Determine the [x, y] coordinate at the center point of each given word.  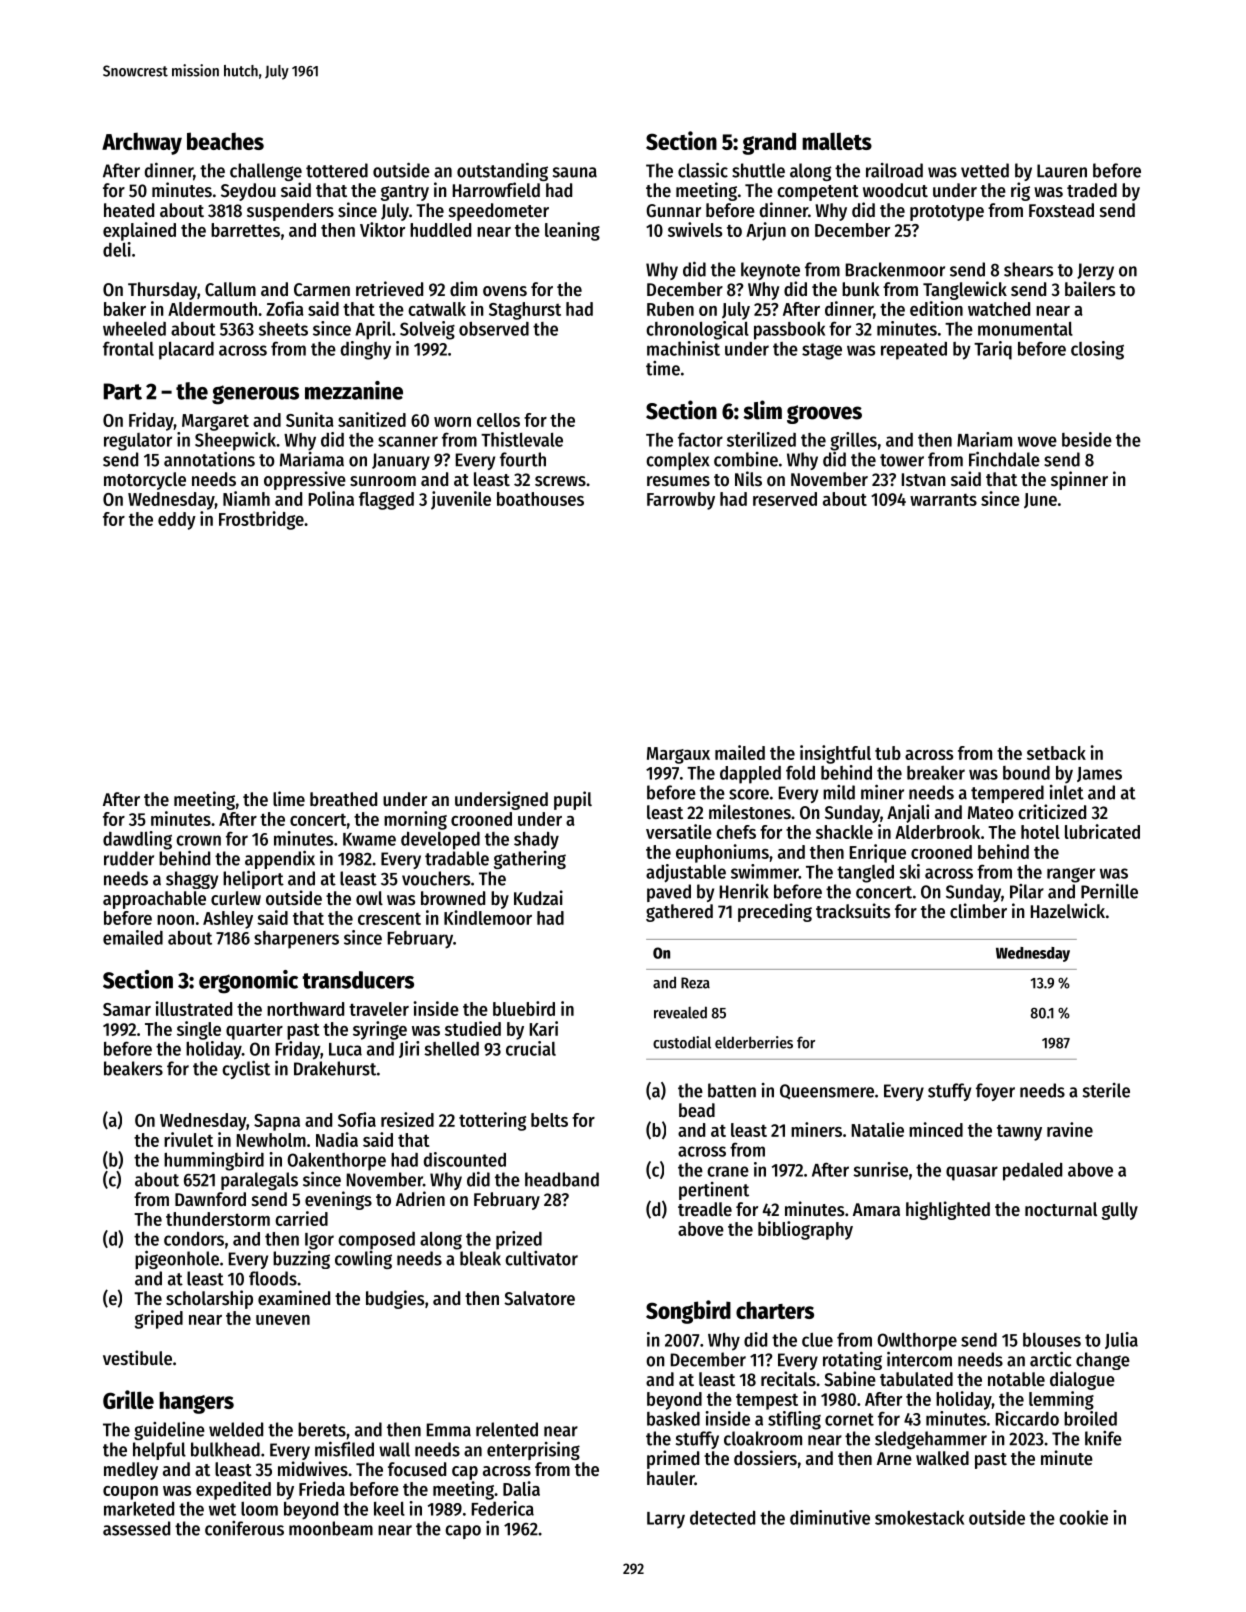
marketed [139, 1508]
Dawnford [210, 1199]
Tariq [993, 350]
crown [198, 840]
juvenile [461, 500]
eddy [177, 521]
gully [1120, 1211]
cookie [1083, 1517]
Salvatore [539, 1298]
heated [129, 210]
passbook [789, 330]
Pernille [1109, 891]
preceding [775, 912]
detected [722, 1517]
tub [888, 753]
